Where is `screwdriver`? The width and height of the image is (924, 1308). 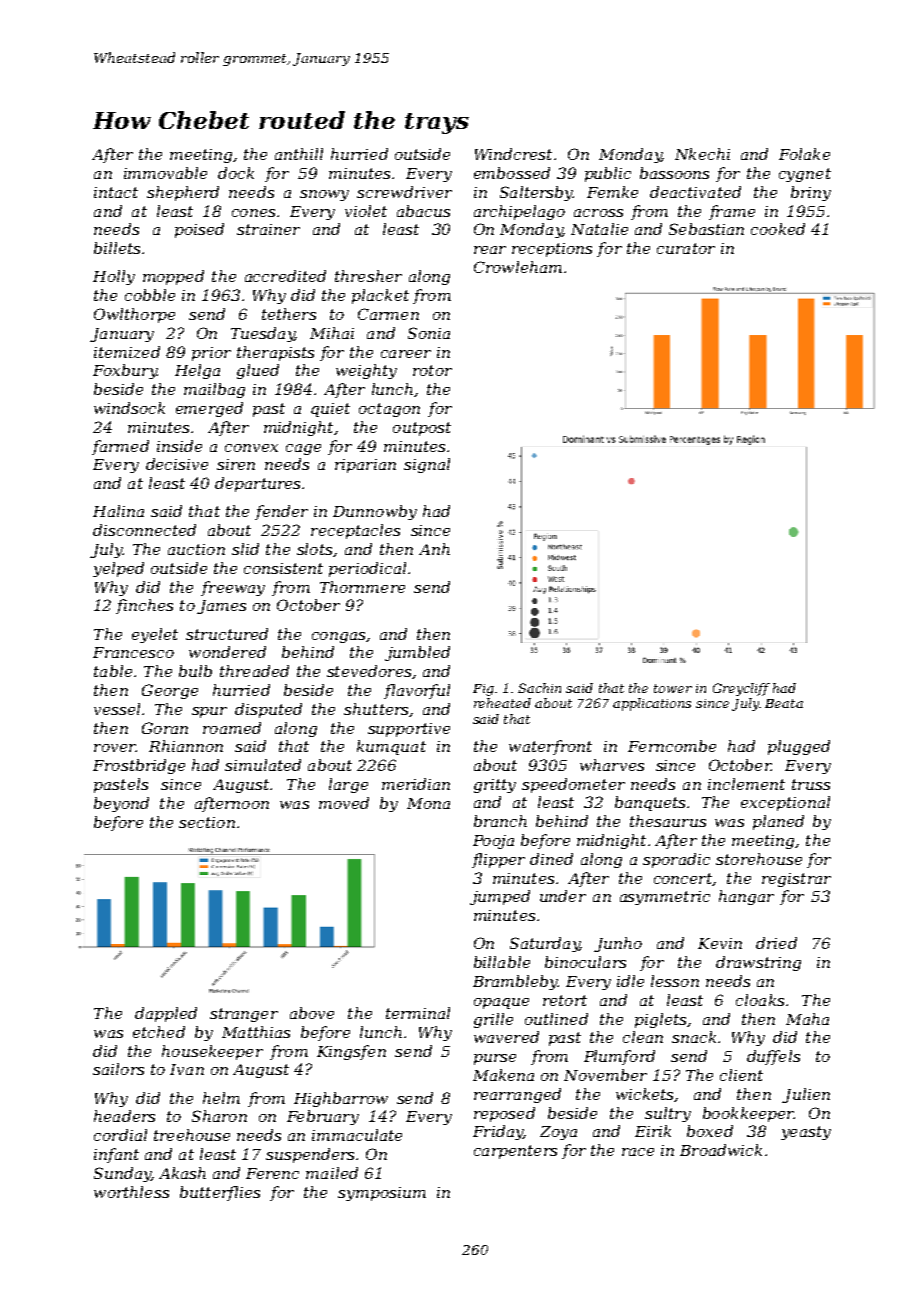
screwdriver is located at coordinates (404, 192).
